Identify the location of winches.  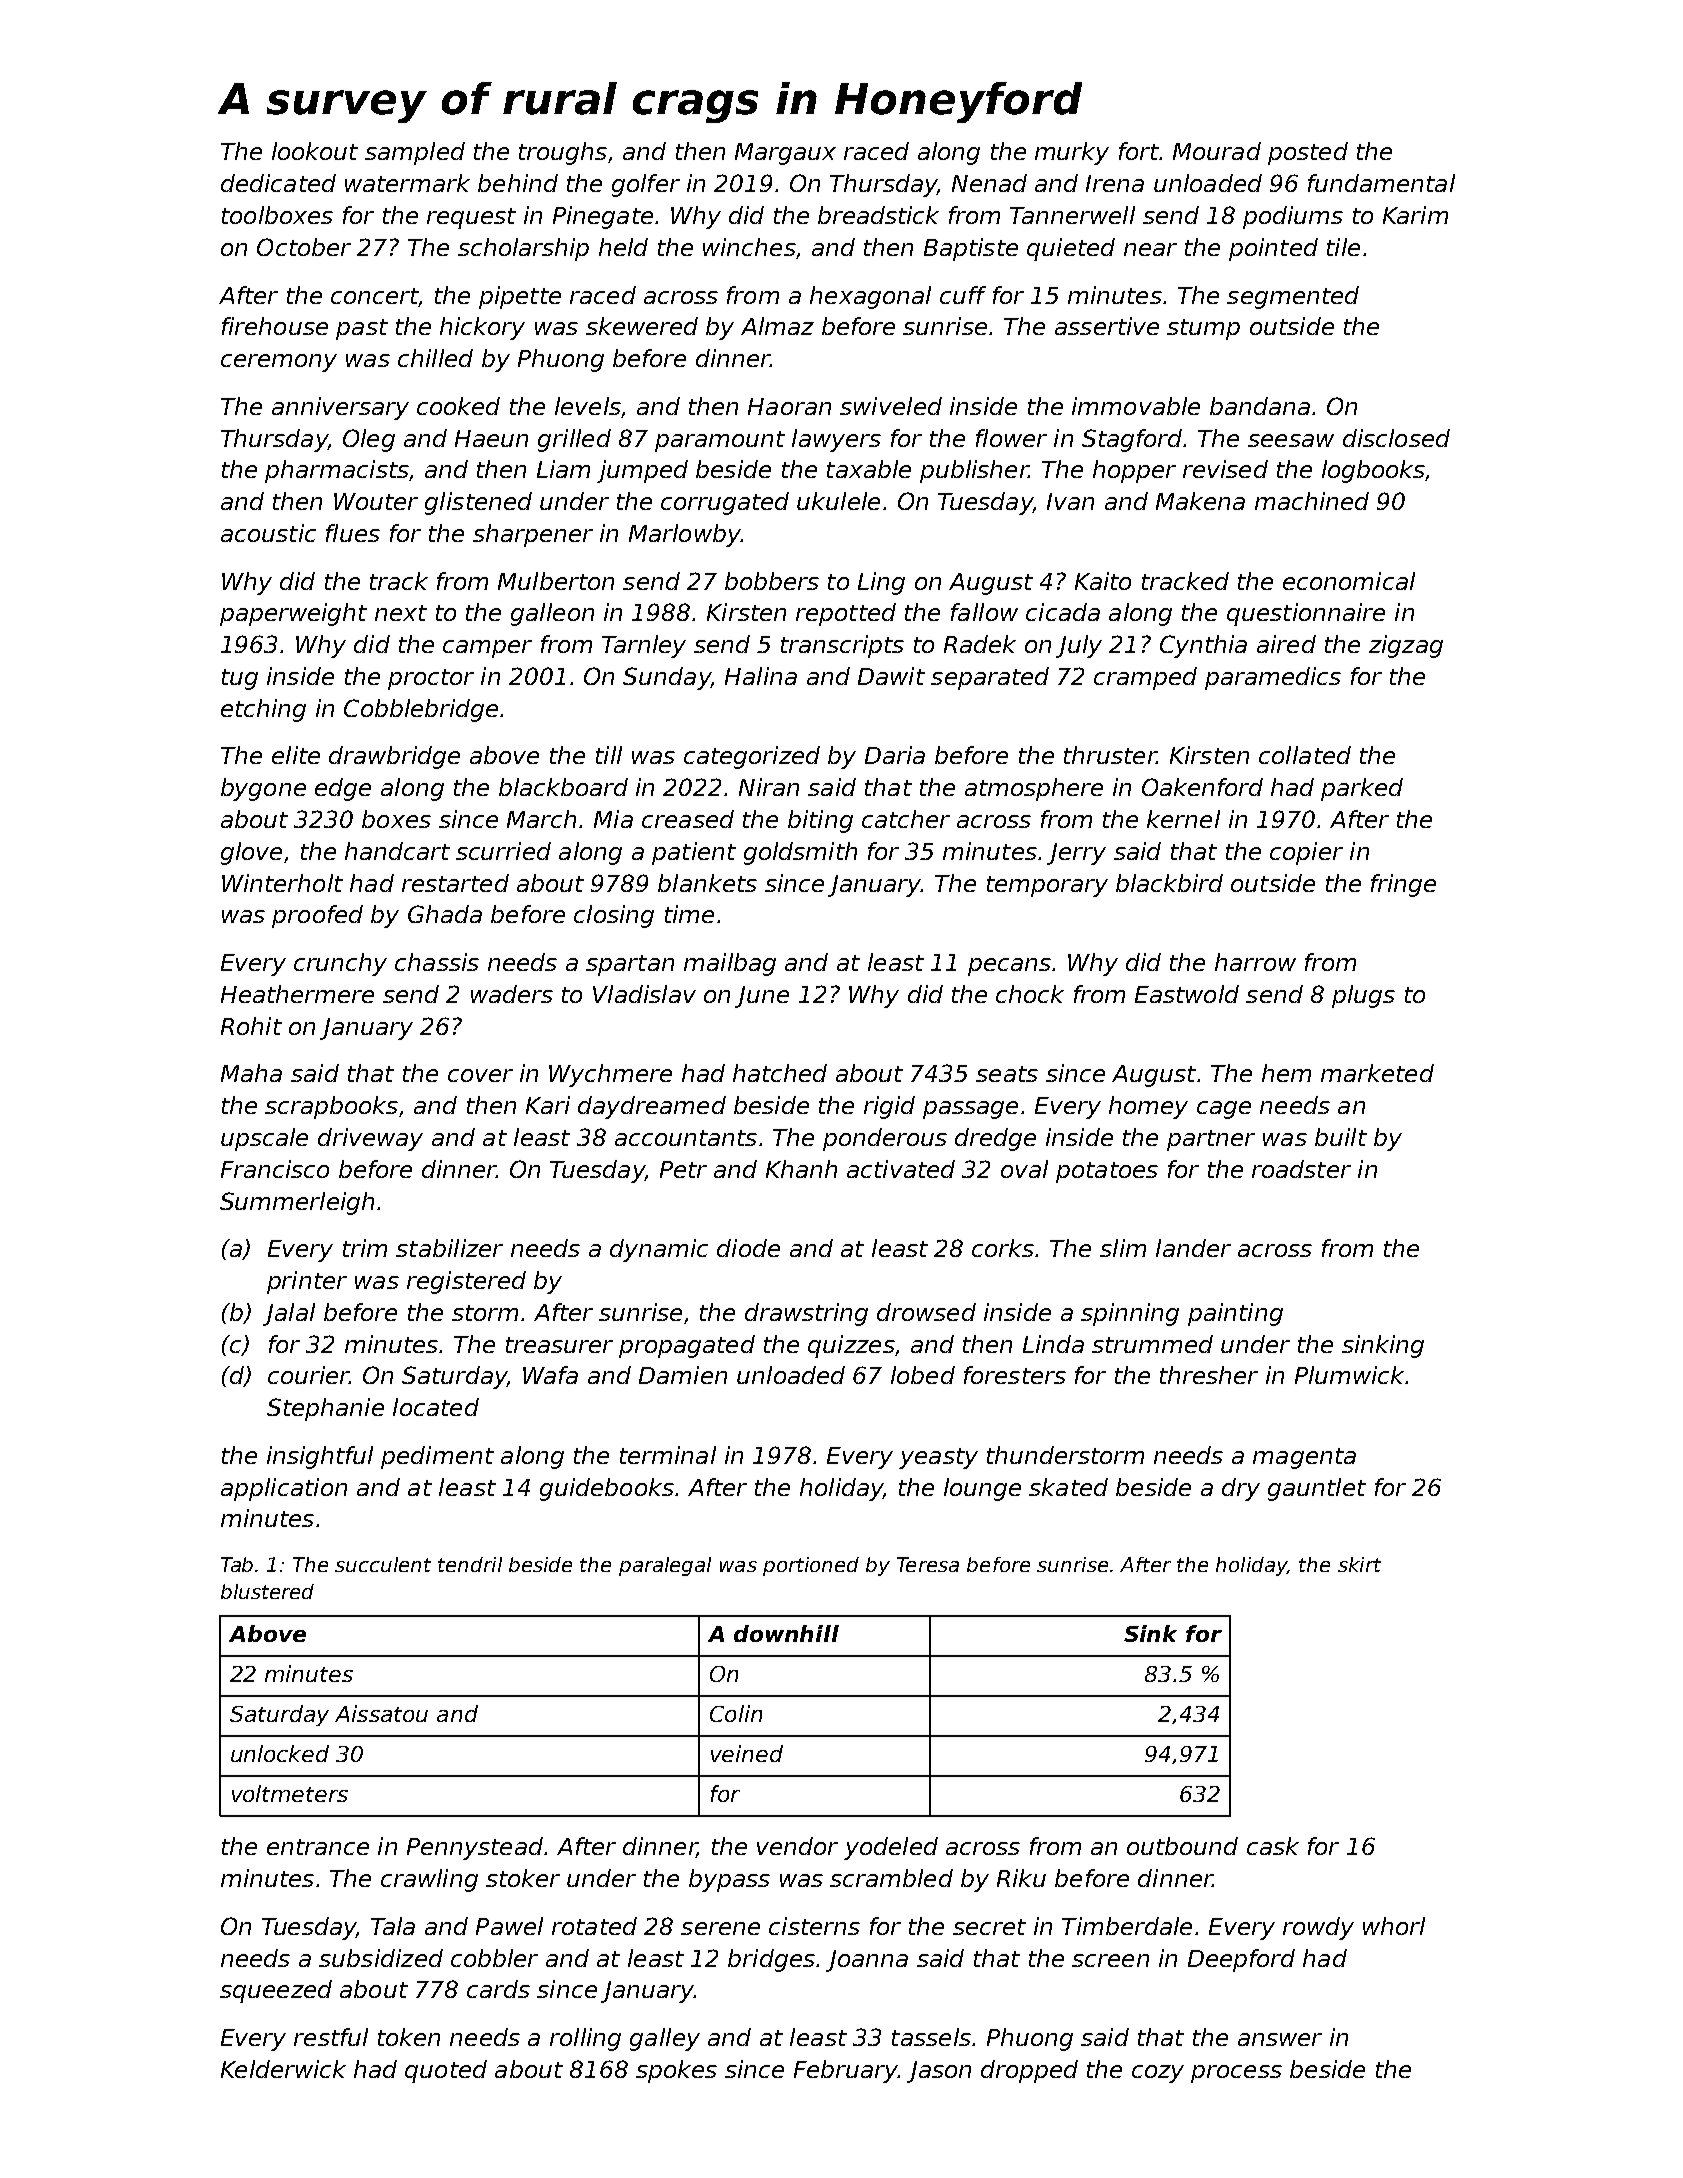
(749, 247).
